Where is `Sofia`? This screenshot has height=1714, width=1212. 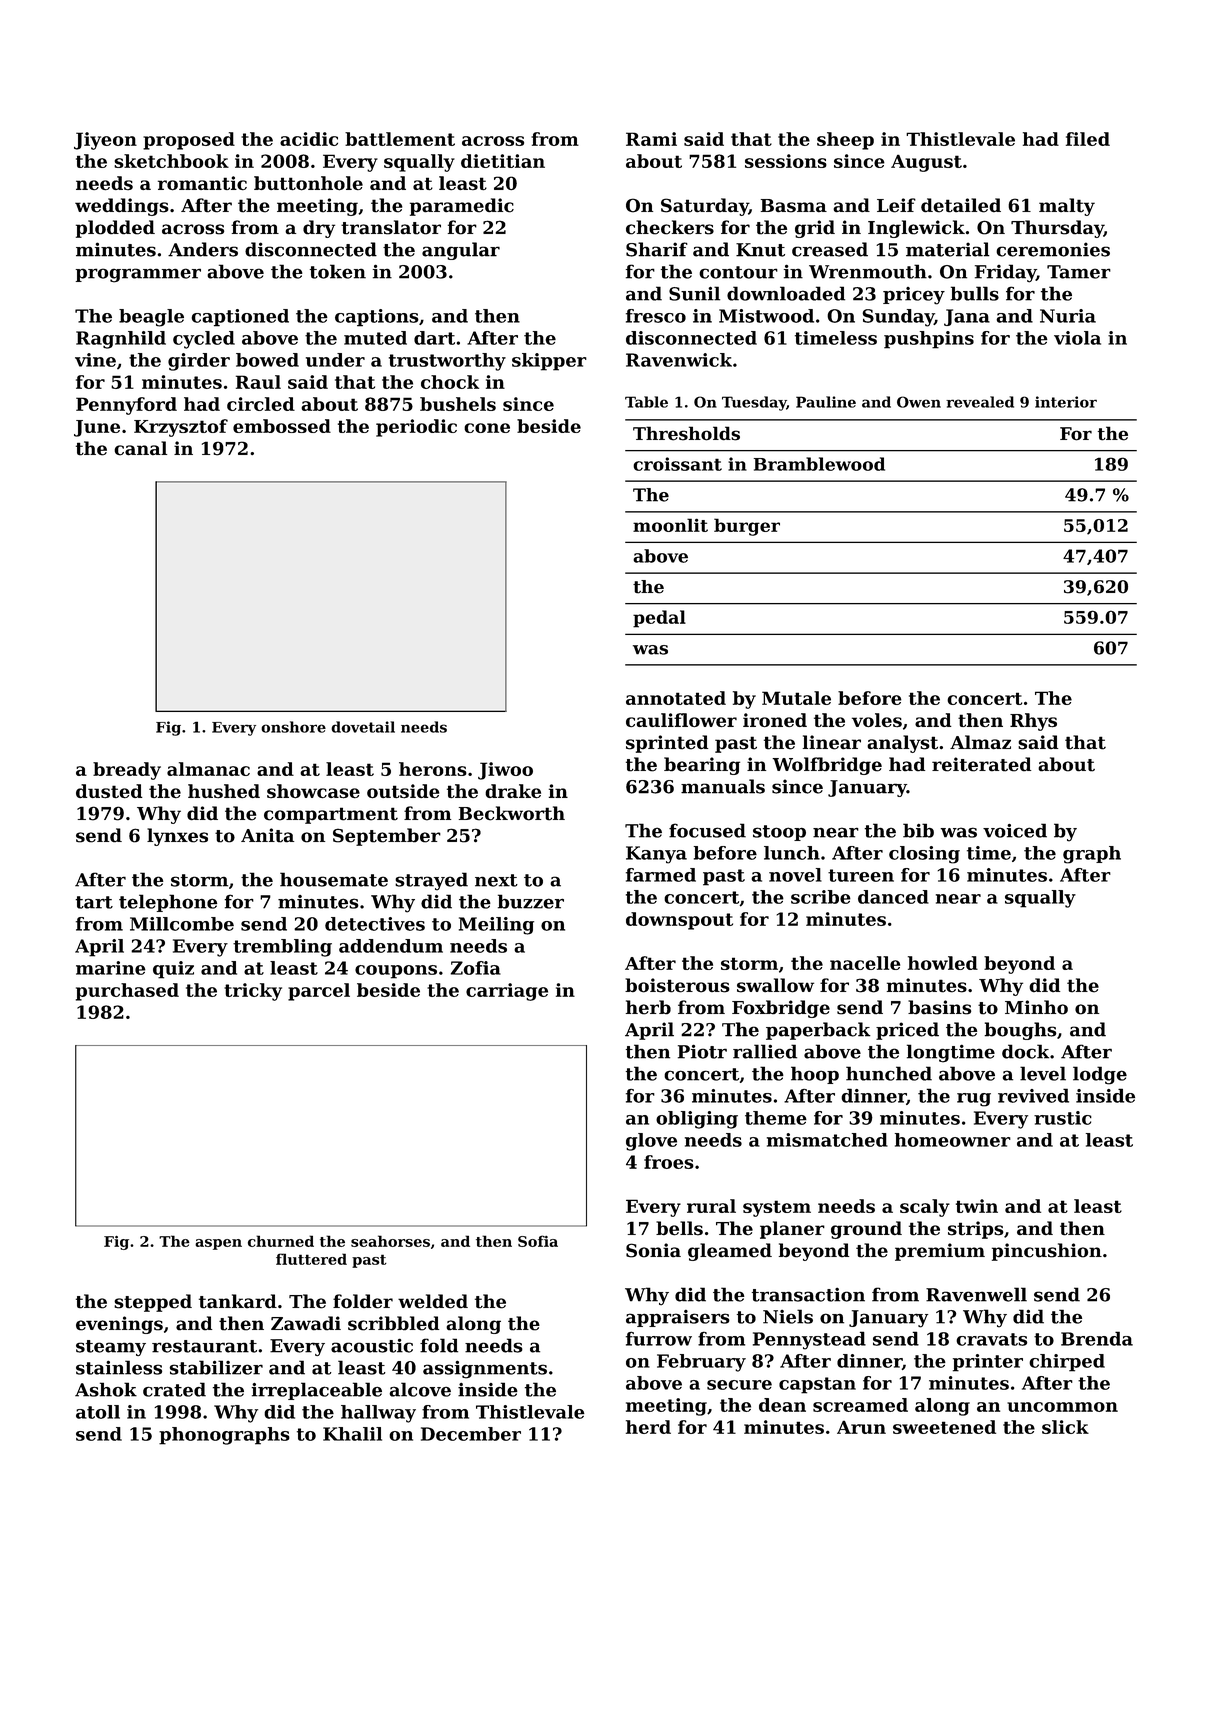
Sofia is located at coordinates (538, 1241).
